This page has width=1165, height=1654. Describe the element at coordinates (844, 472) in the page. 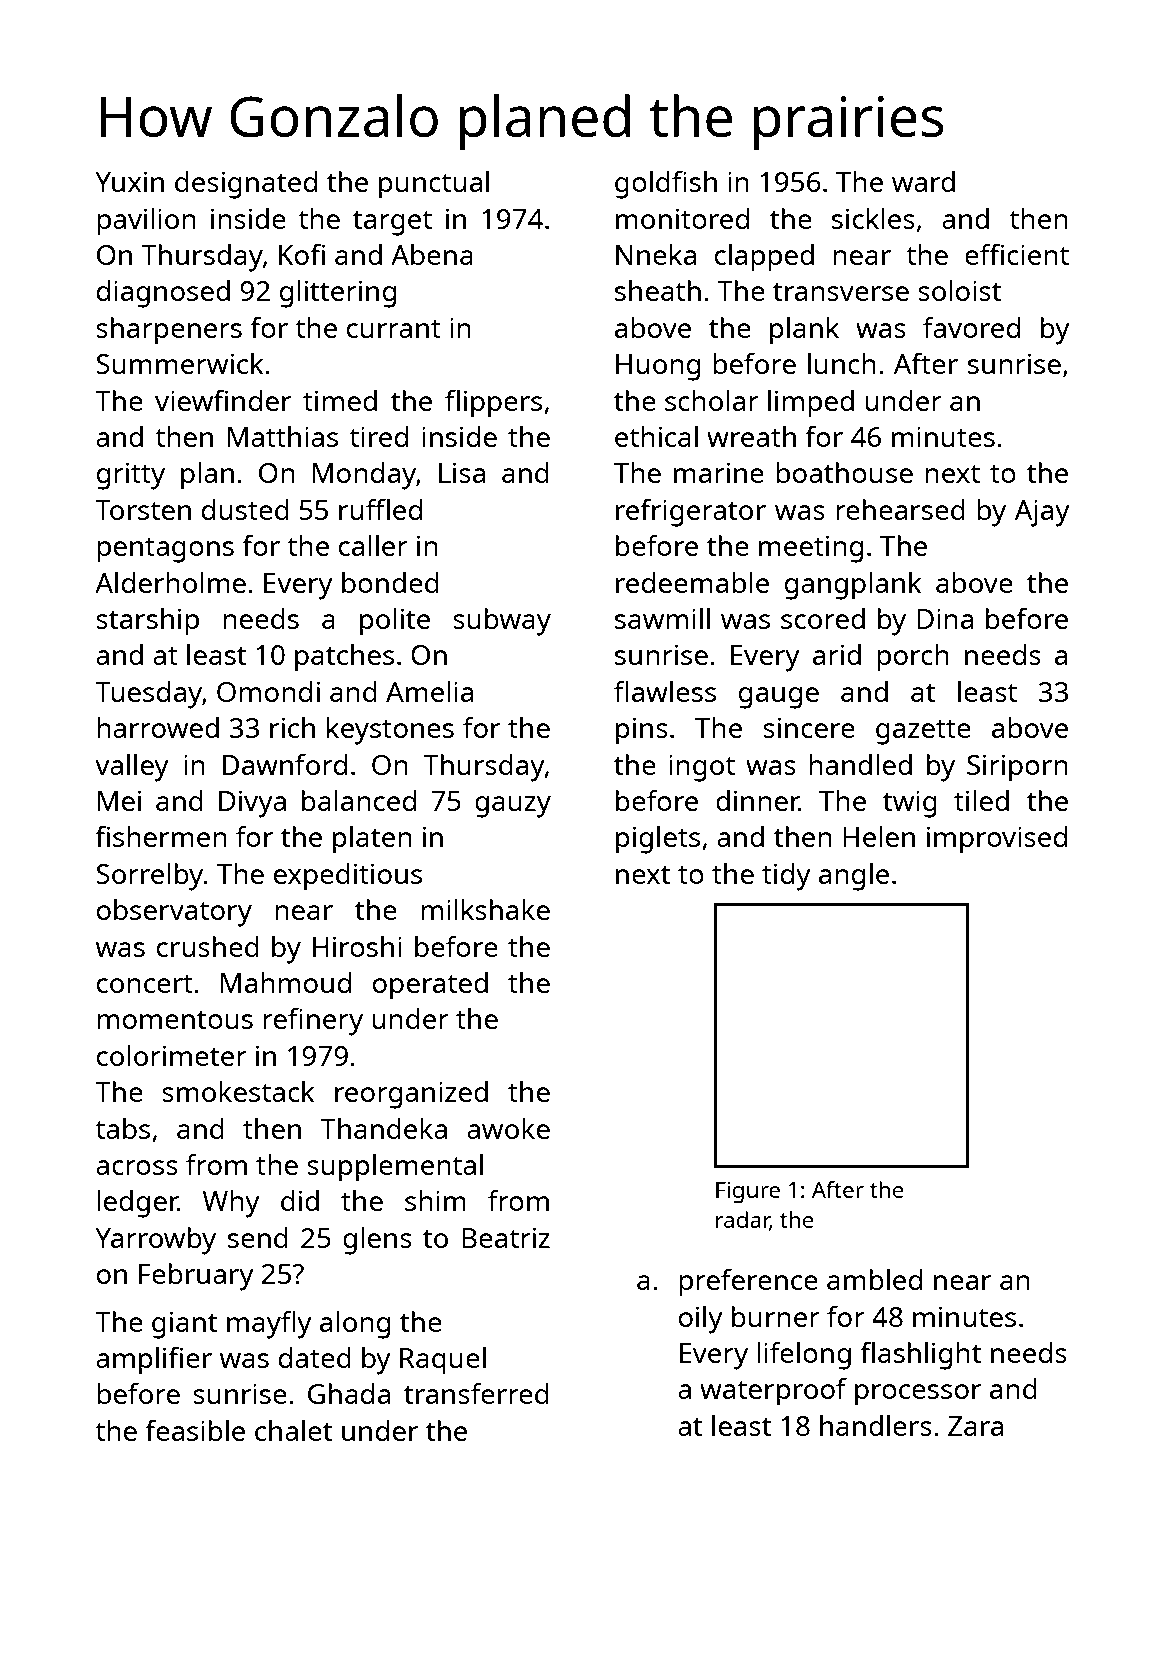

I see `boathouse` at that location.
